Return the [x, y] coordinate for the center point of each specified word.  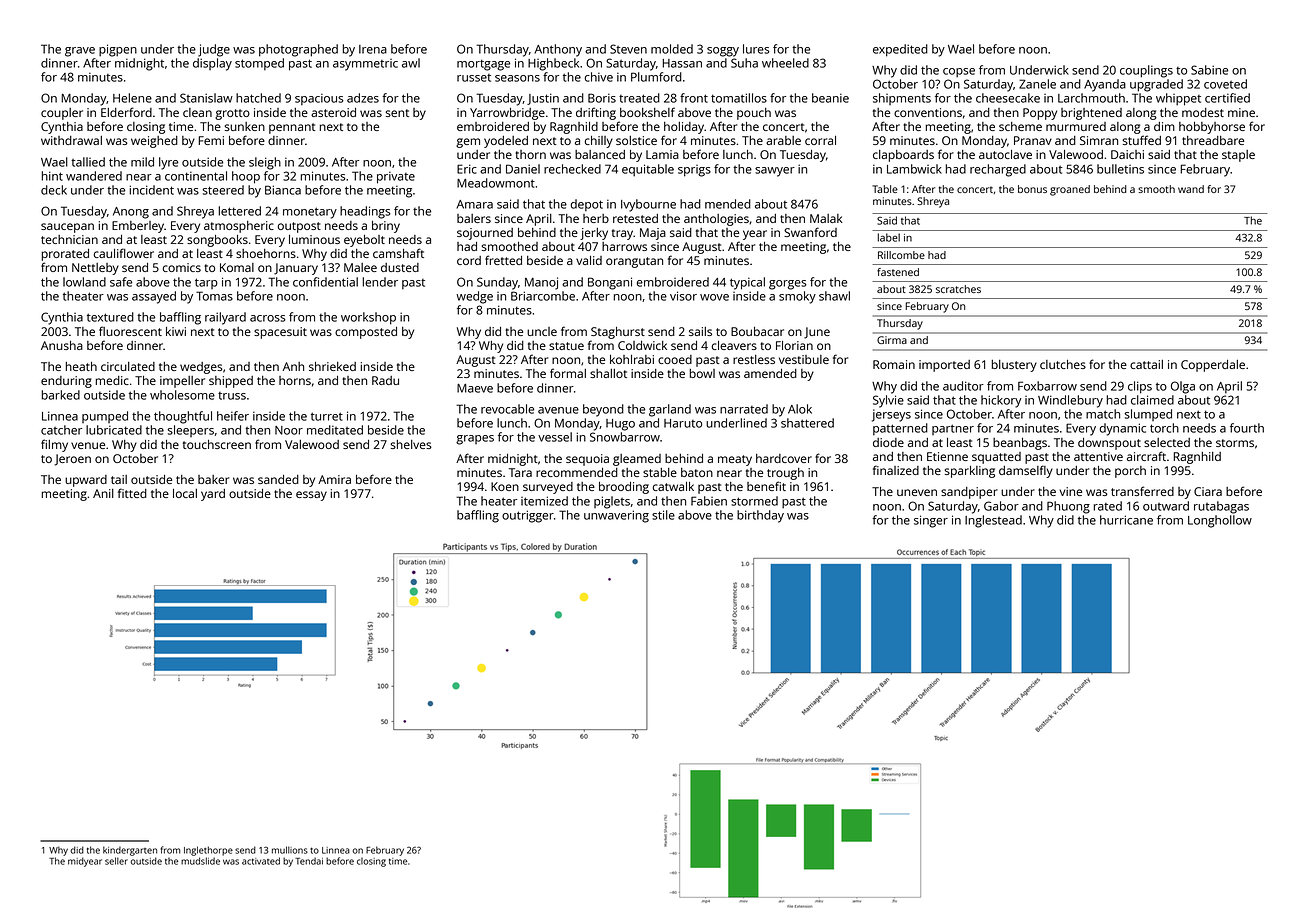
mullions [290, 850]
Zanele [1037, 84]
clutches [1063, 364]
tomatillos [739, 98]
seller [116, 861]
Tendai [309, 861]
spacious [319, 99]
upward [86, 481]
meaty [735, 460]
